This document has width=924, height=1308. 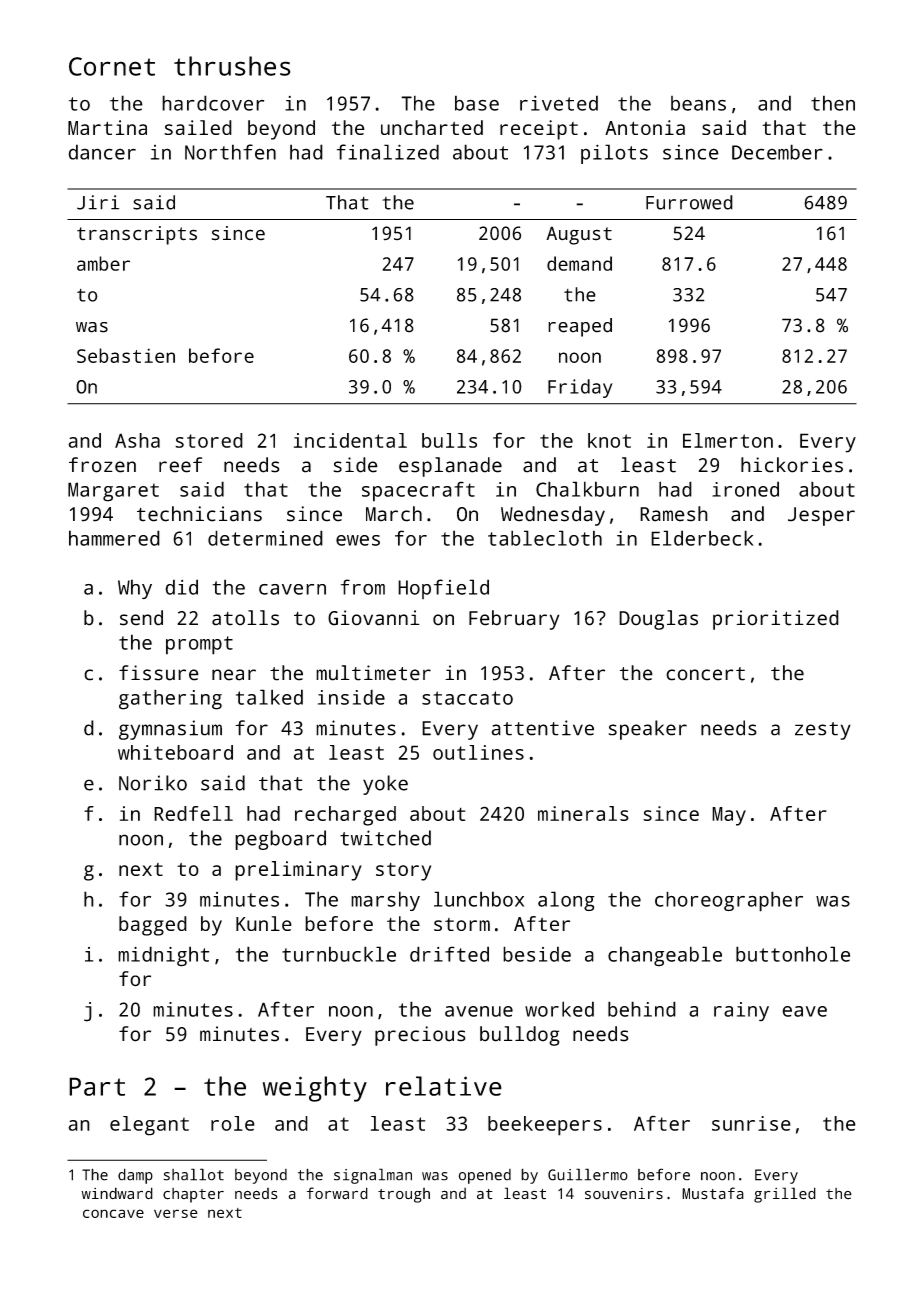 I want to click on beans, so click(x=698, y=103).
